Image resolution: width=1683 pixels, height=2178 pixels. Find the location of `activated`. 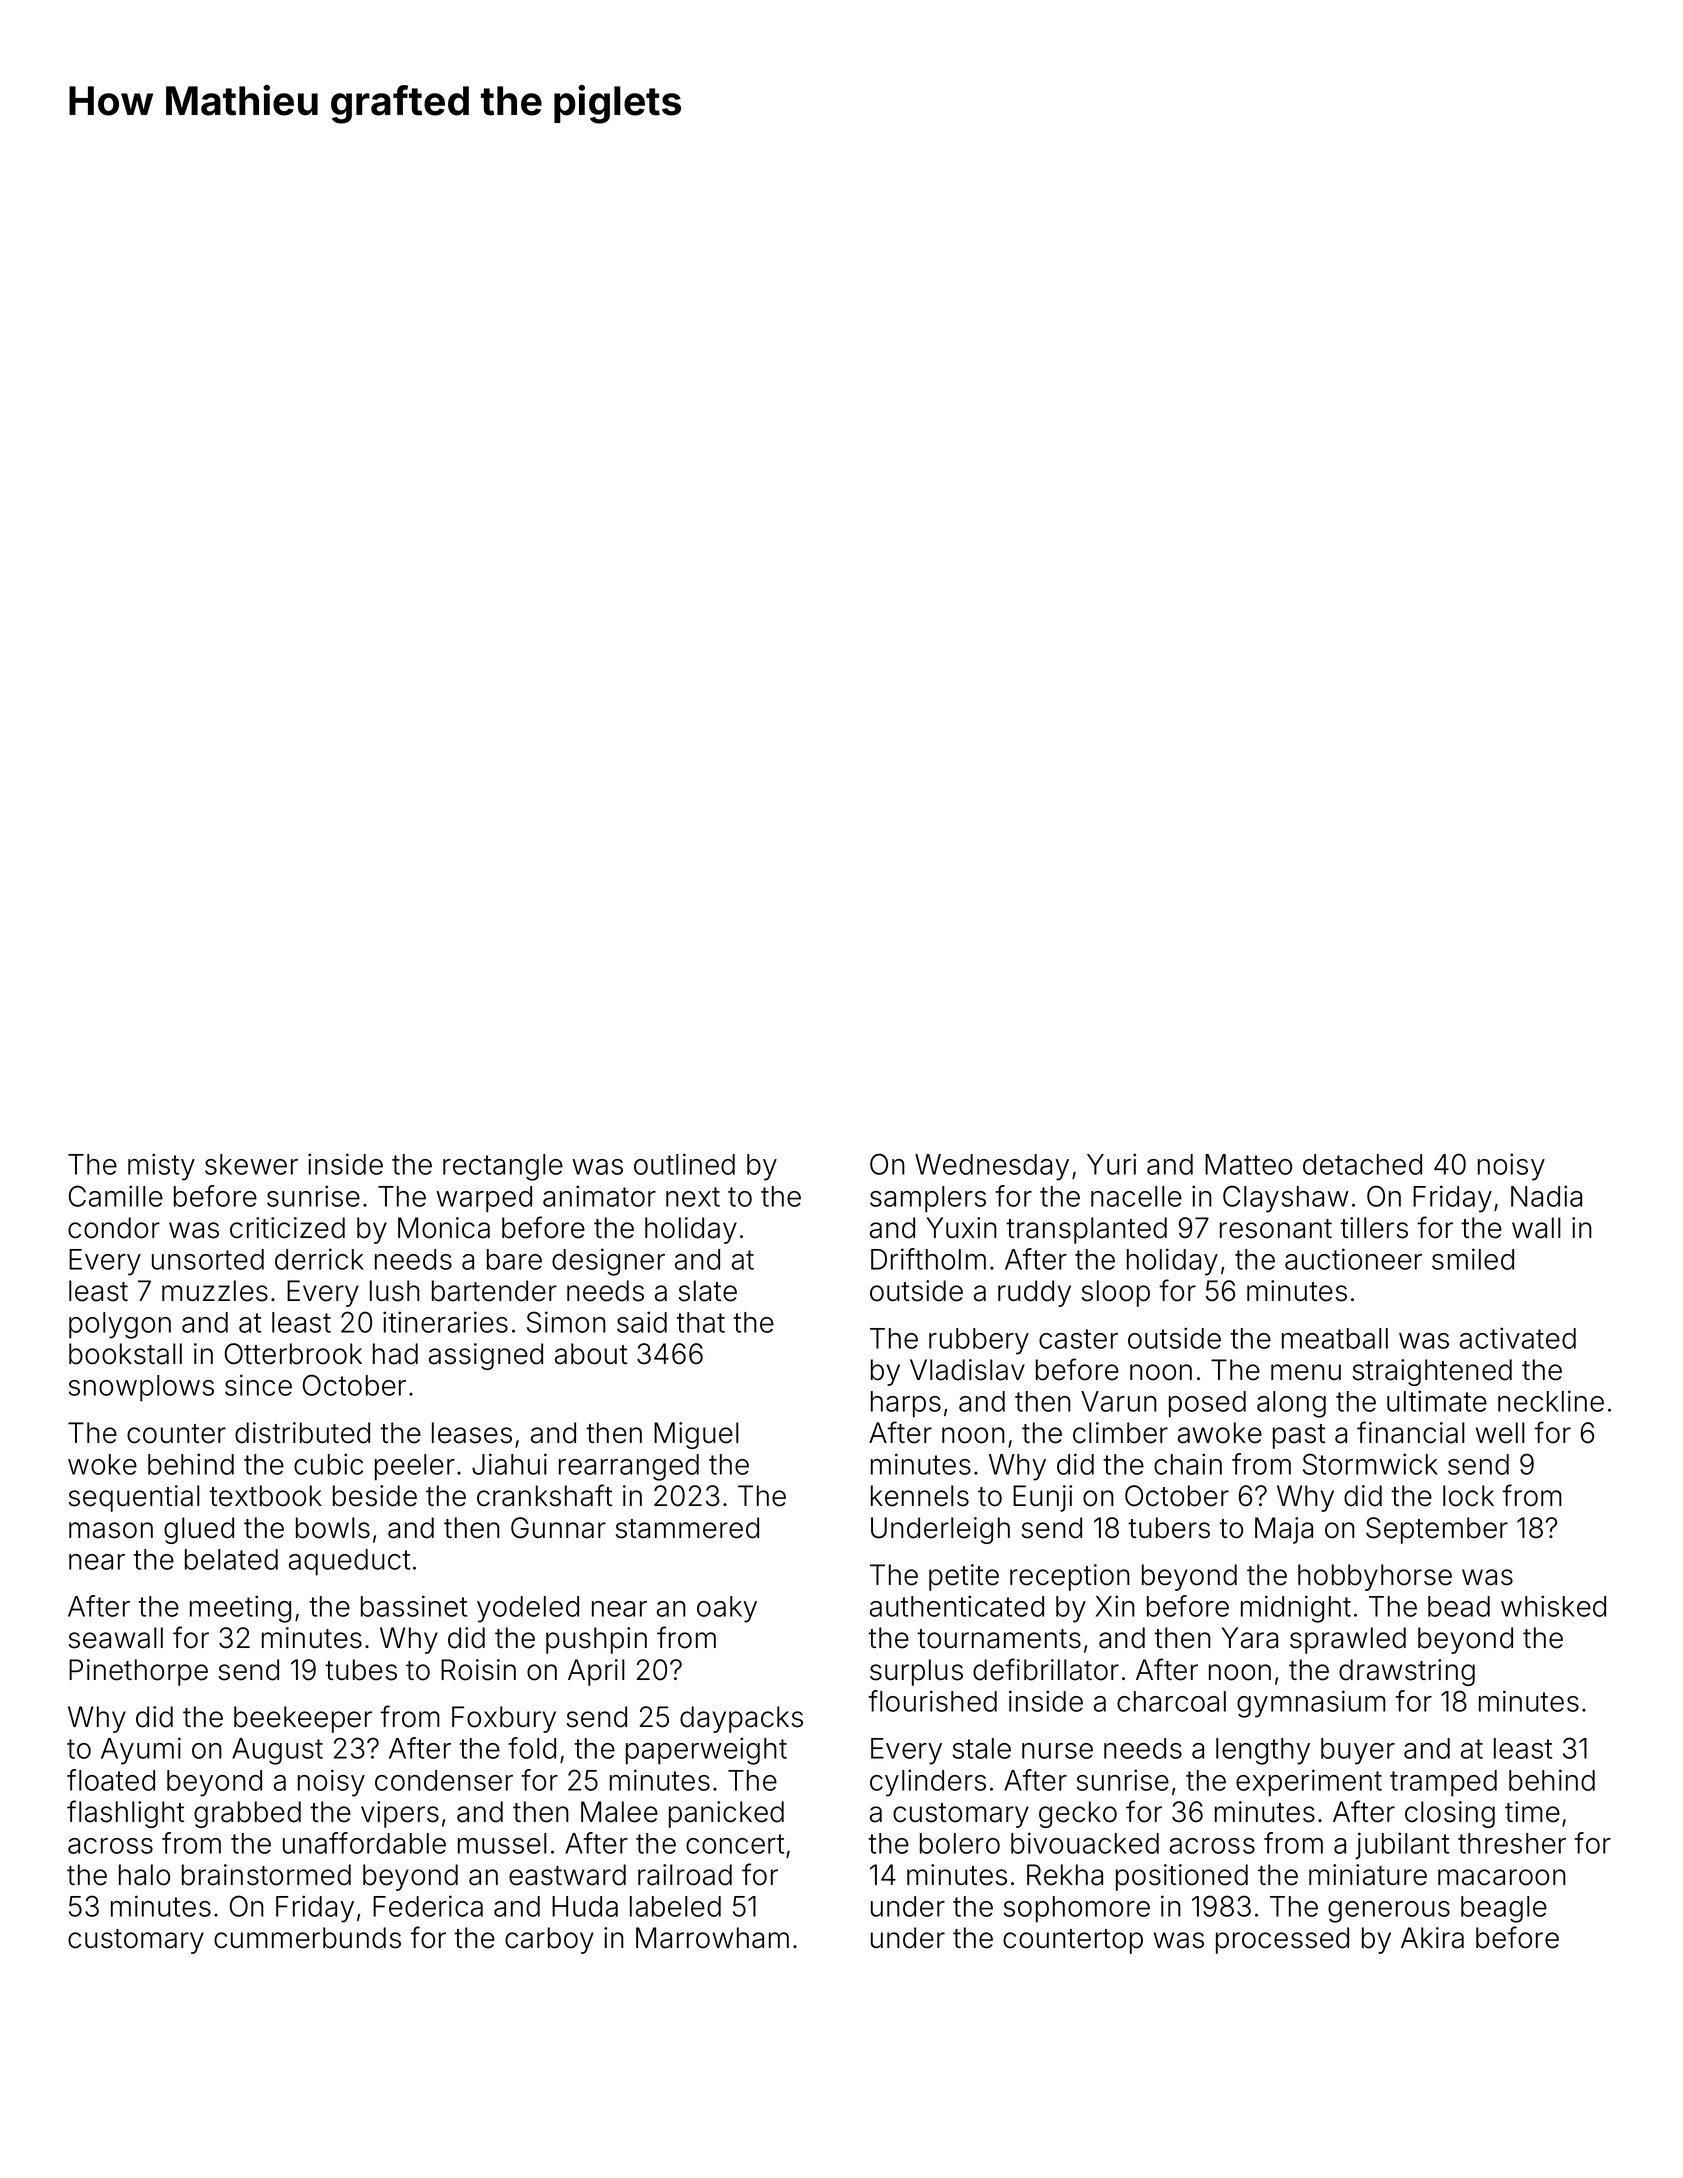

activated is located at coordinates (1518, 1338).
